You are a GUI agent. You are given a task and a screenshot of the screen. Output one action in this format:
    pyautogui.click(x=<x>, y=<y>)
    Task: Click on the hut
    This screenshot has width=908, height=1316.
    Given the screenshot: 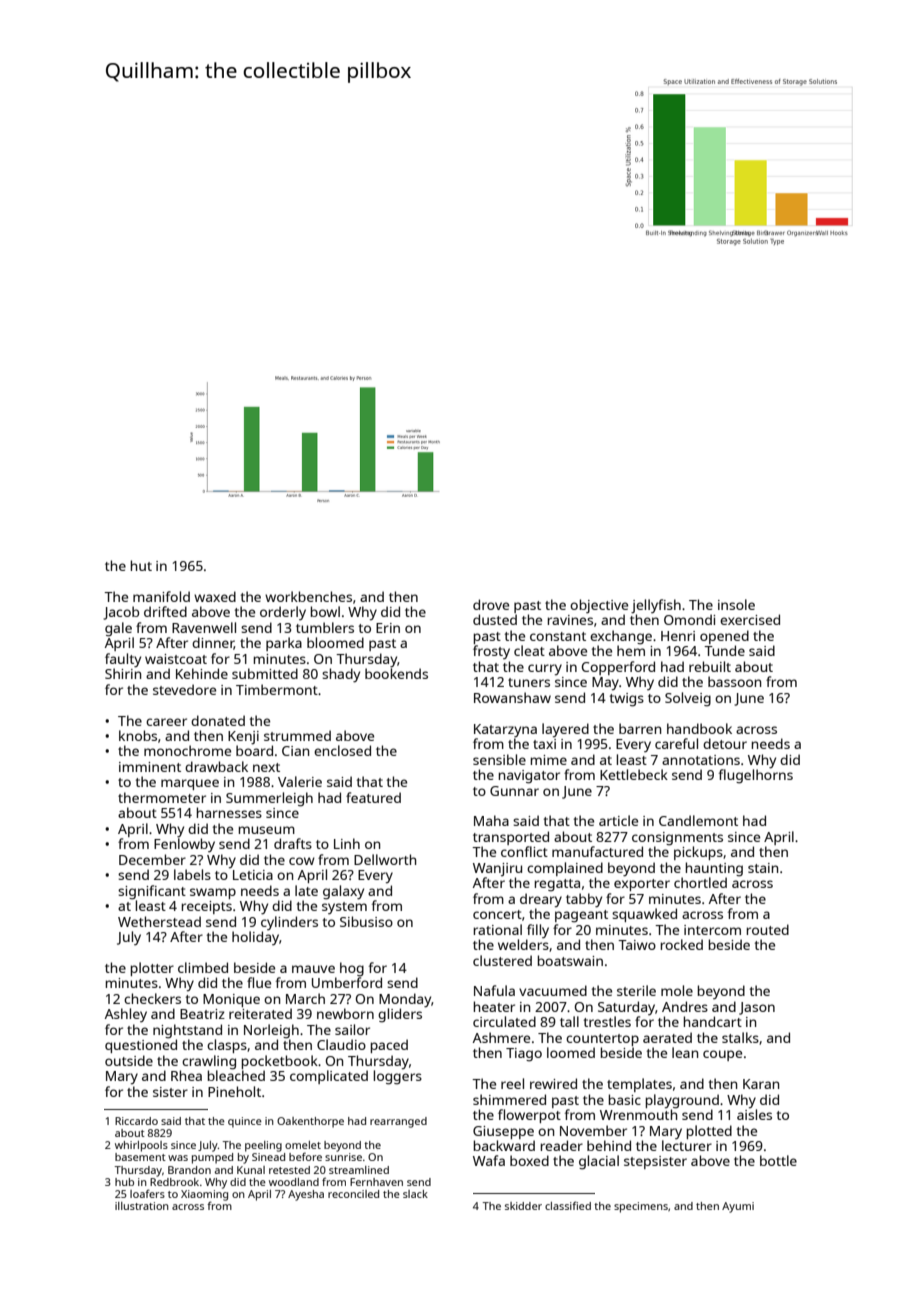 What is the action you would take?
    pyautogui.click(x=141, y=565)
